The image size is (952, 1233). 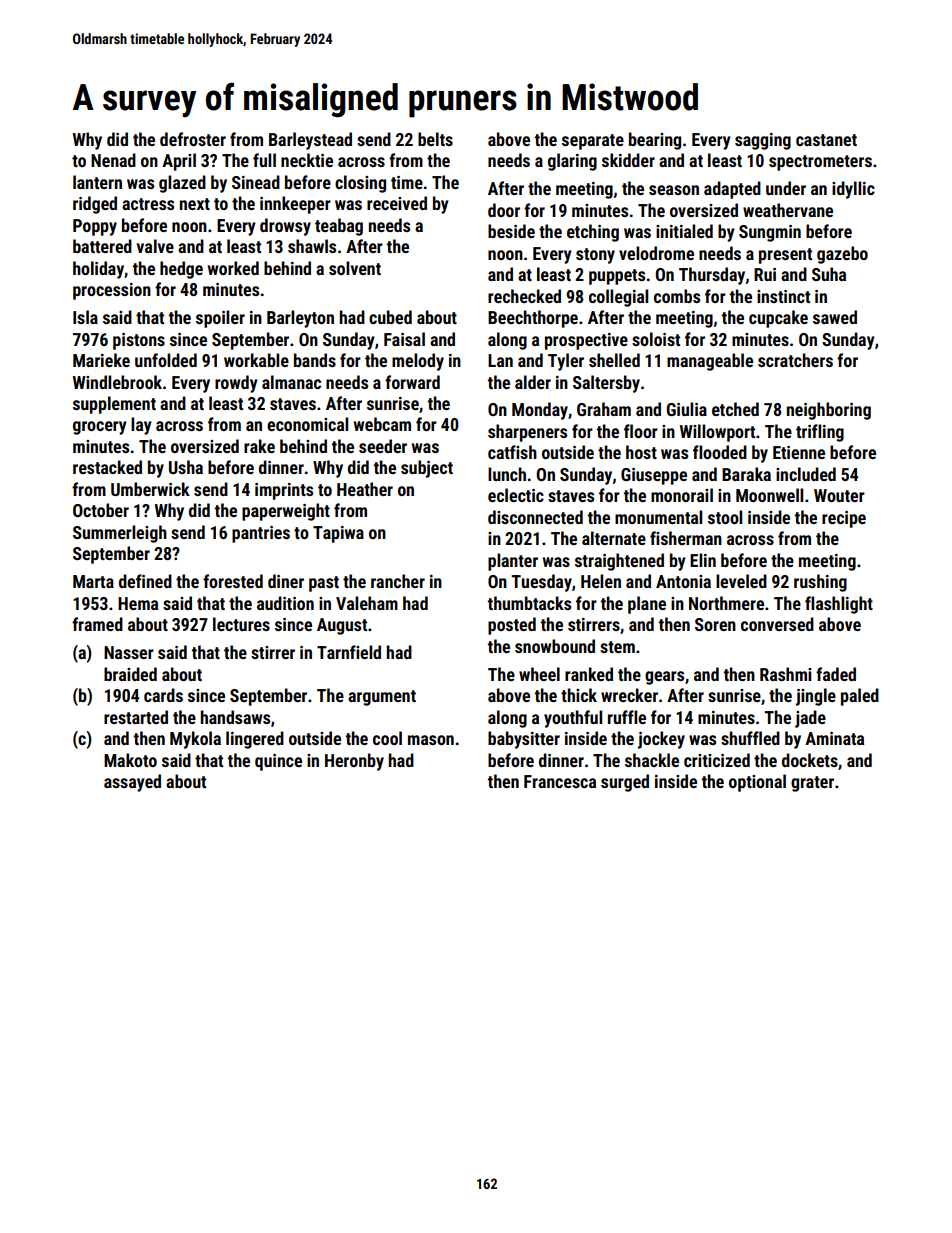 I want to click on Umberwick, so click(x=150, y=489).
